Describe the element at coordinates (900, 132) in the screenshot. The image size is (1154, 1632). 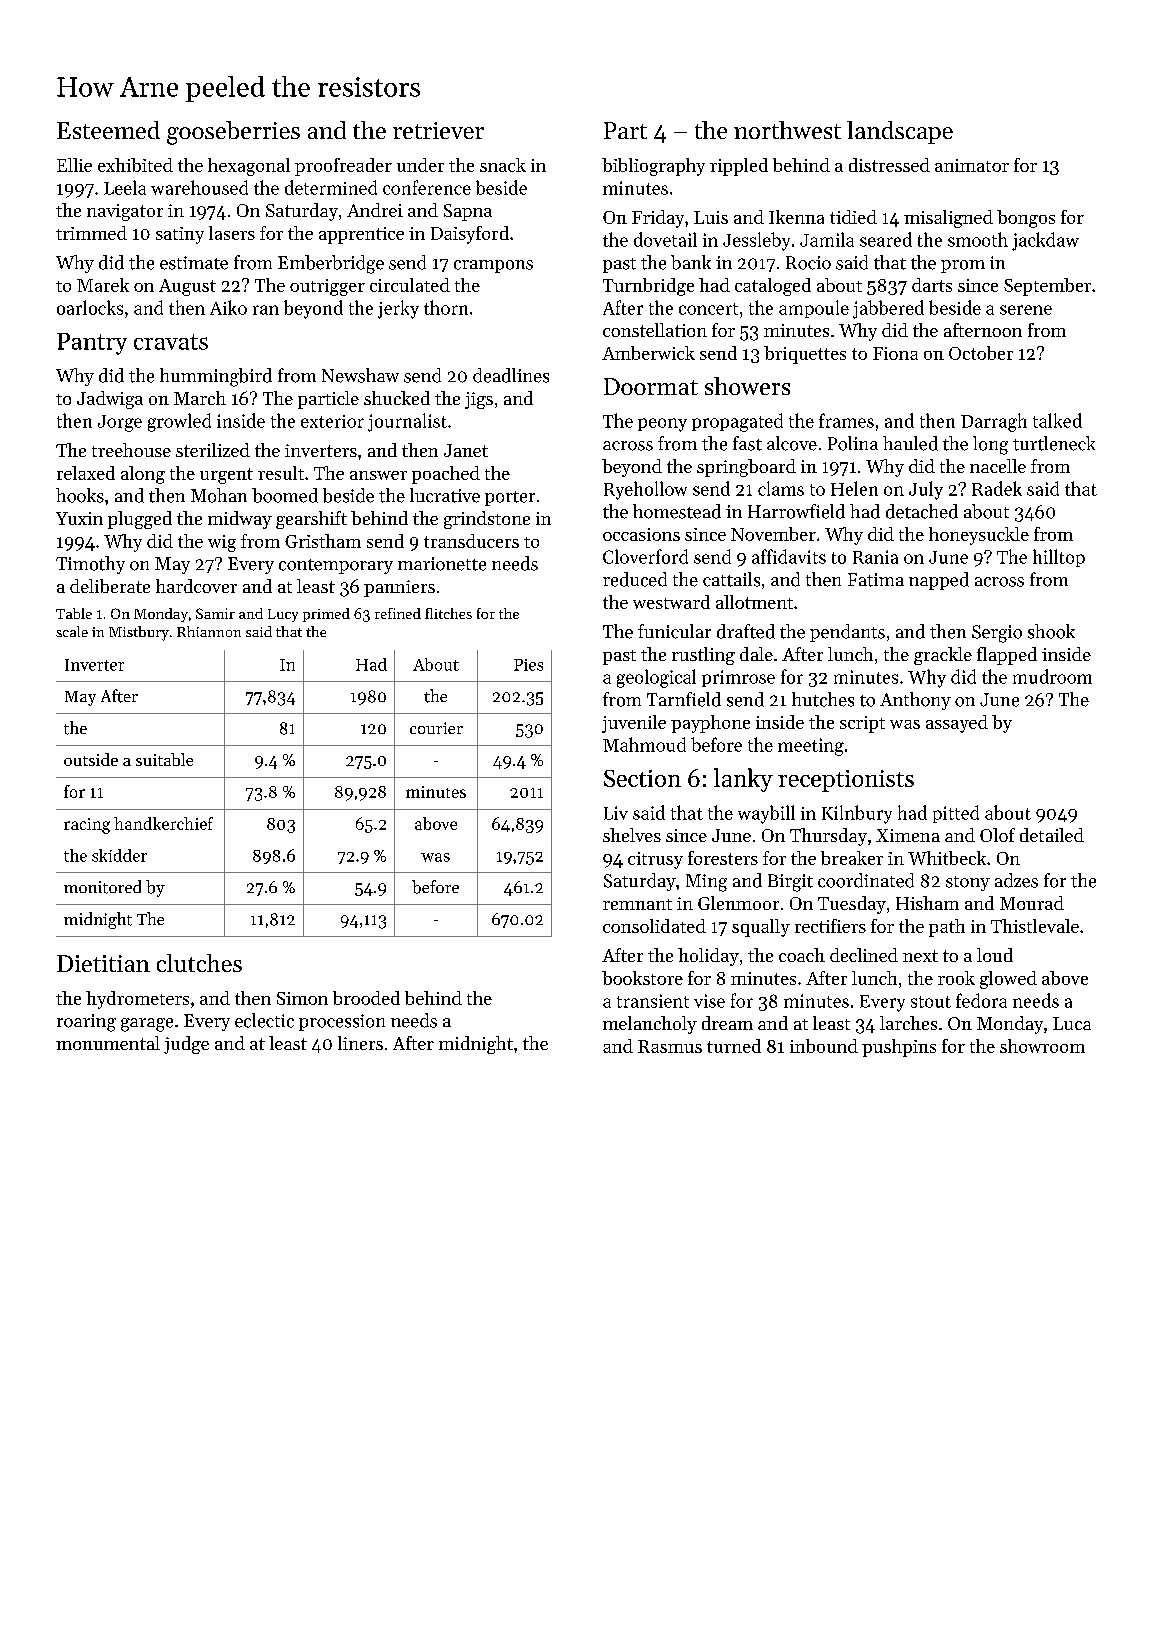
I see `landscape` at that location.
